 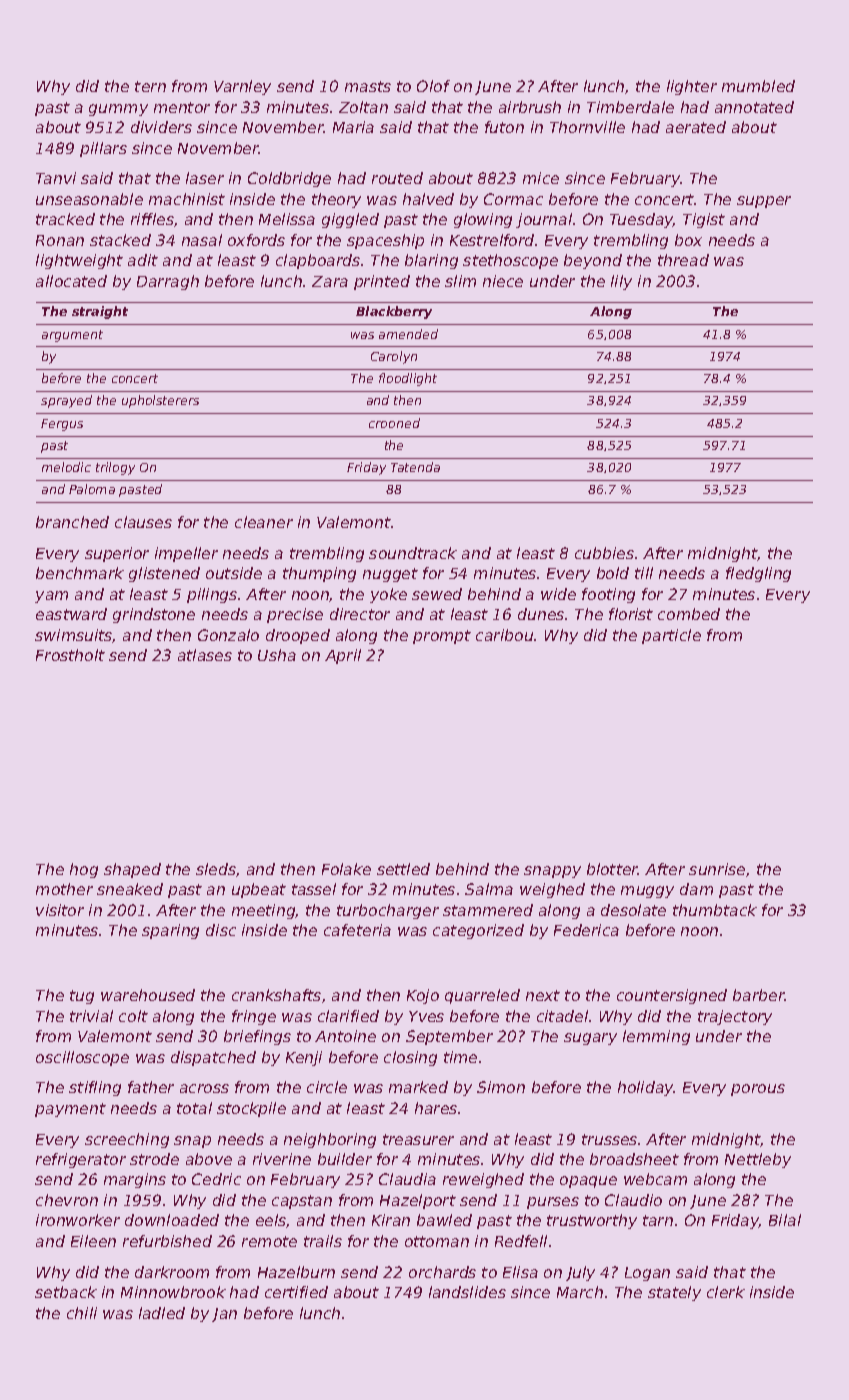 What do you see at coordinates (91, 1016) in the screenshot?
I see `trivial` at bounding box center [91, 1016].
